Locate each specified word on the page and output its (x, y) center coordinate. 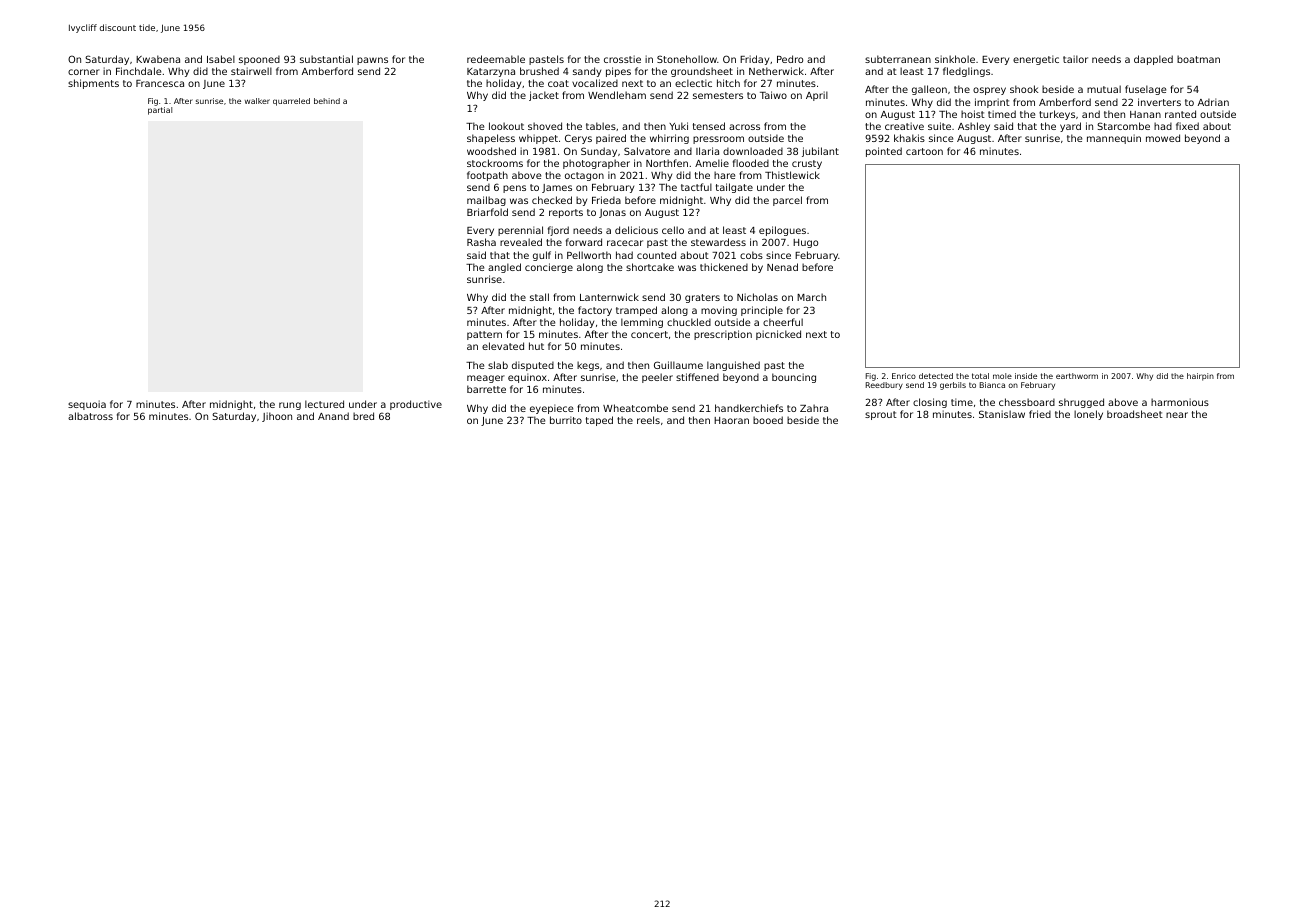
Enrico (904, 376)
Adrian (1213, 102)
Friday (754, 60)
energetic (1036, 60)
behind (327, 101)
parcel (787, 201)
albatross (90, 416)
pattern (484, 335)
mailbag (486, 201)
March (811, 297)
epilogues (782, 231)
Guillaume (678, 365)
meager (486, 379)
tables (601, 126)
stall (539, 297)
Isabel (221, 59)
